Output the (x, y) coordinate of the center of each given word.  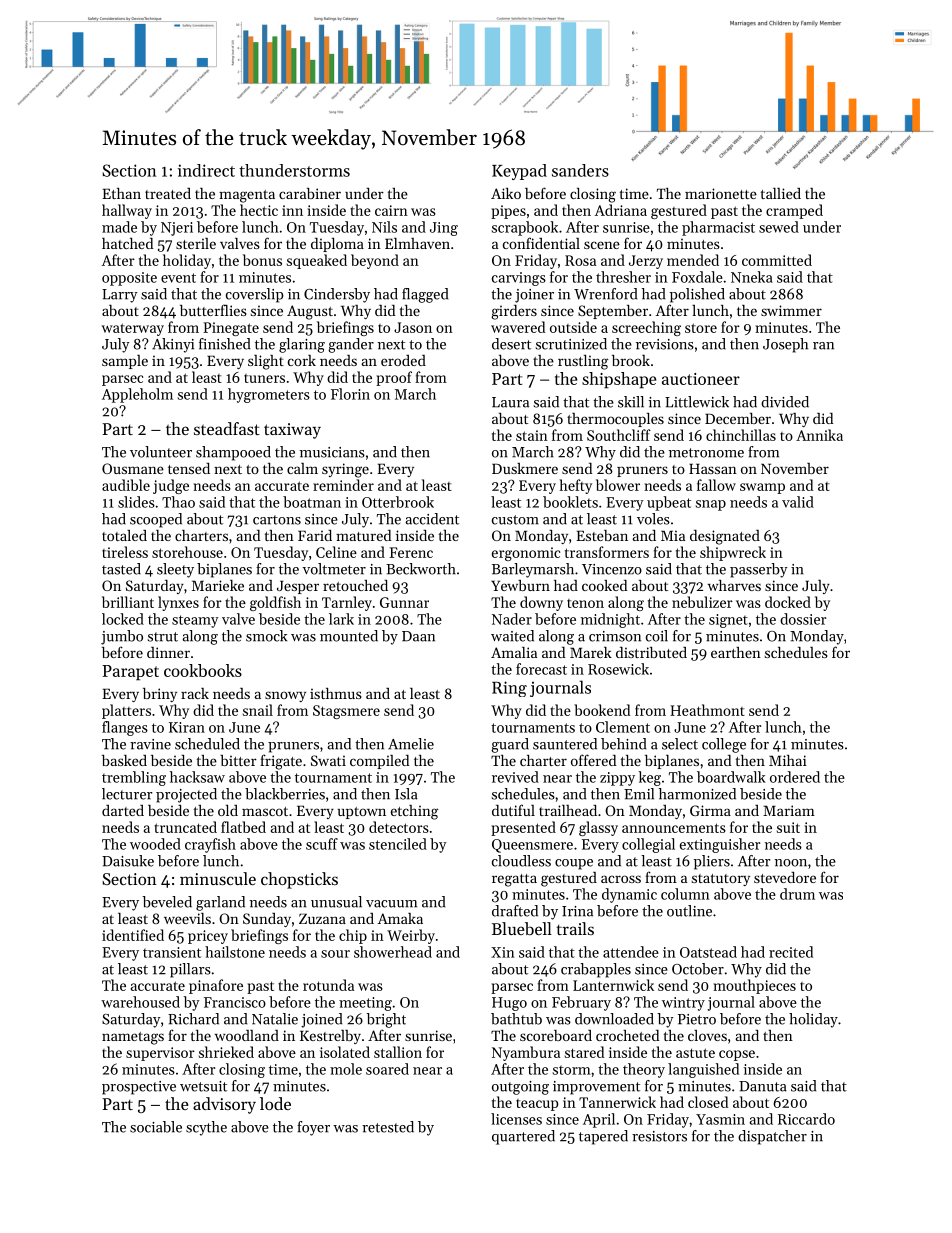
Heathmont (707, 710)
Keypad (519, 172)
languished (703, 1070)
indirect (206, 170)
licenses (516, 1119)
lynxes (178, 603)
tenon (585, 603)
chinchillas (741, 435)
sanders (580, 170)
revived (515, 777)
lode (275, 1103)
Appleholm (137, 395)
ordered (795, 777)
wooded (155, 844)
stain (532, 435)
